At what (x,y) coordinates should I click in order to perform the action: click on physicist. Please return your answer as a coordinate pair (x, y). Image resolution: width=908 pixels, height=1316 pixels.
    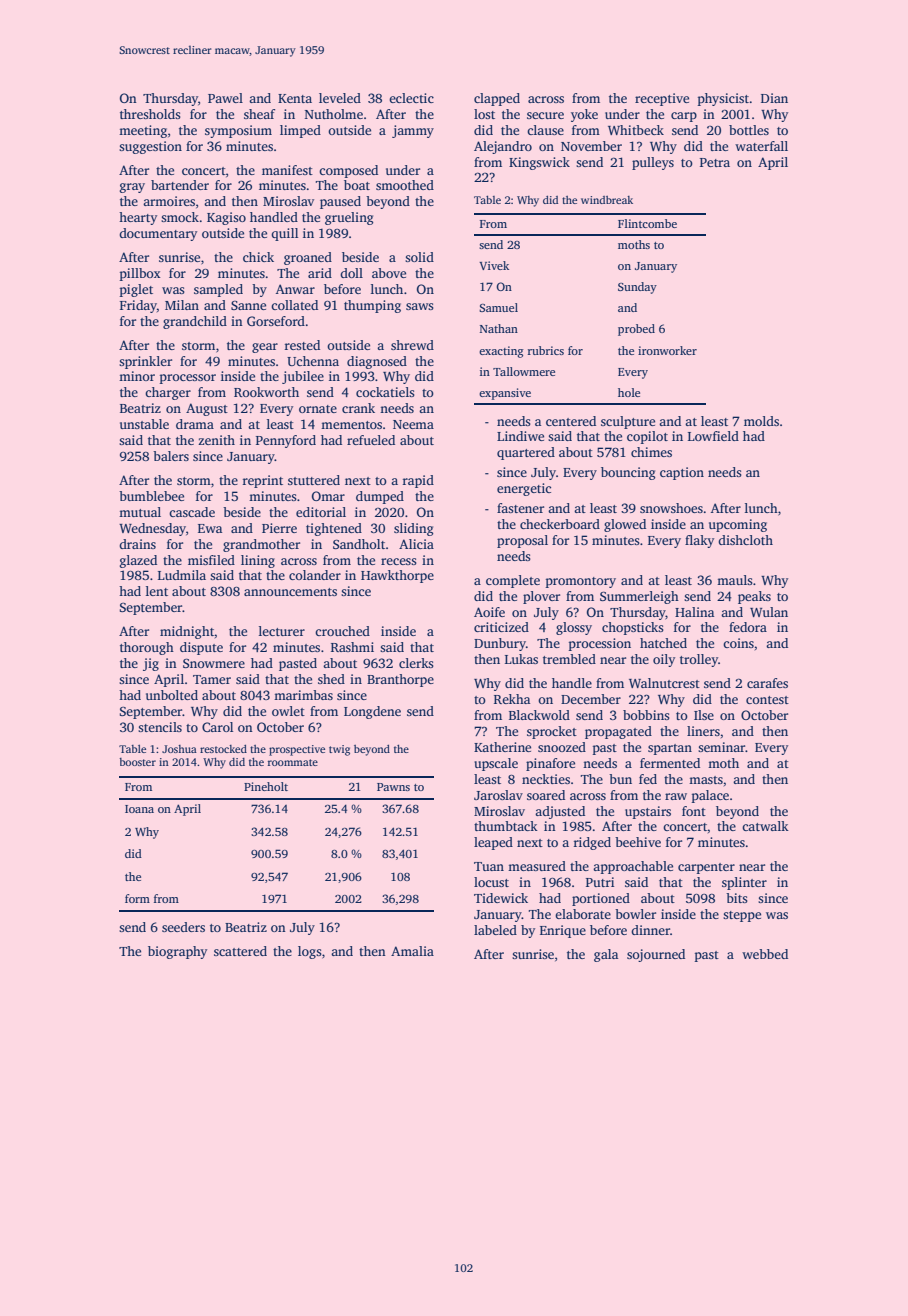
    Looking at the image, I should click on (723, 99).
